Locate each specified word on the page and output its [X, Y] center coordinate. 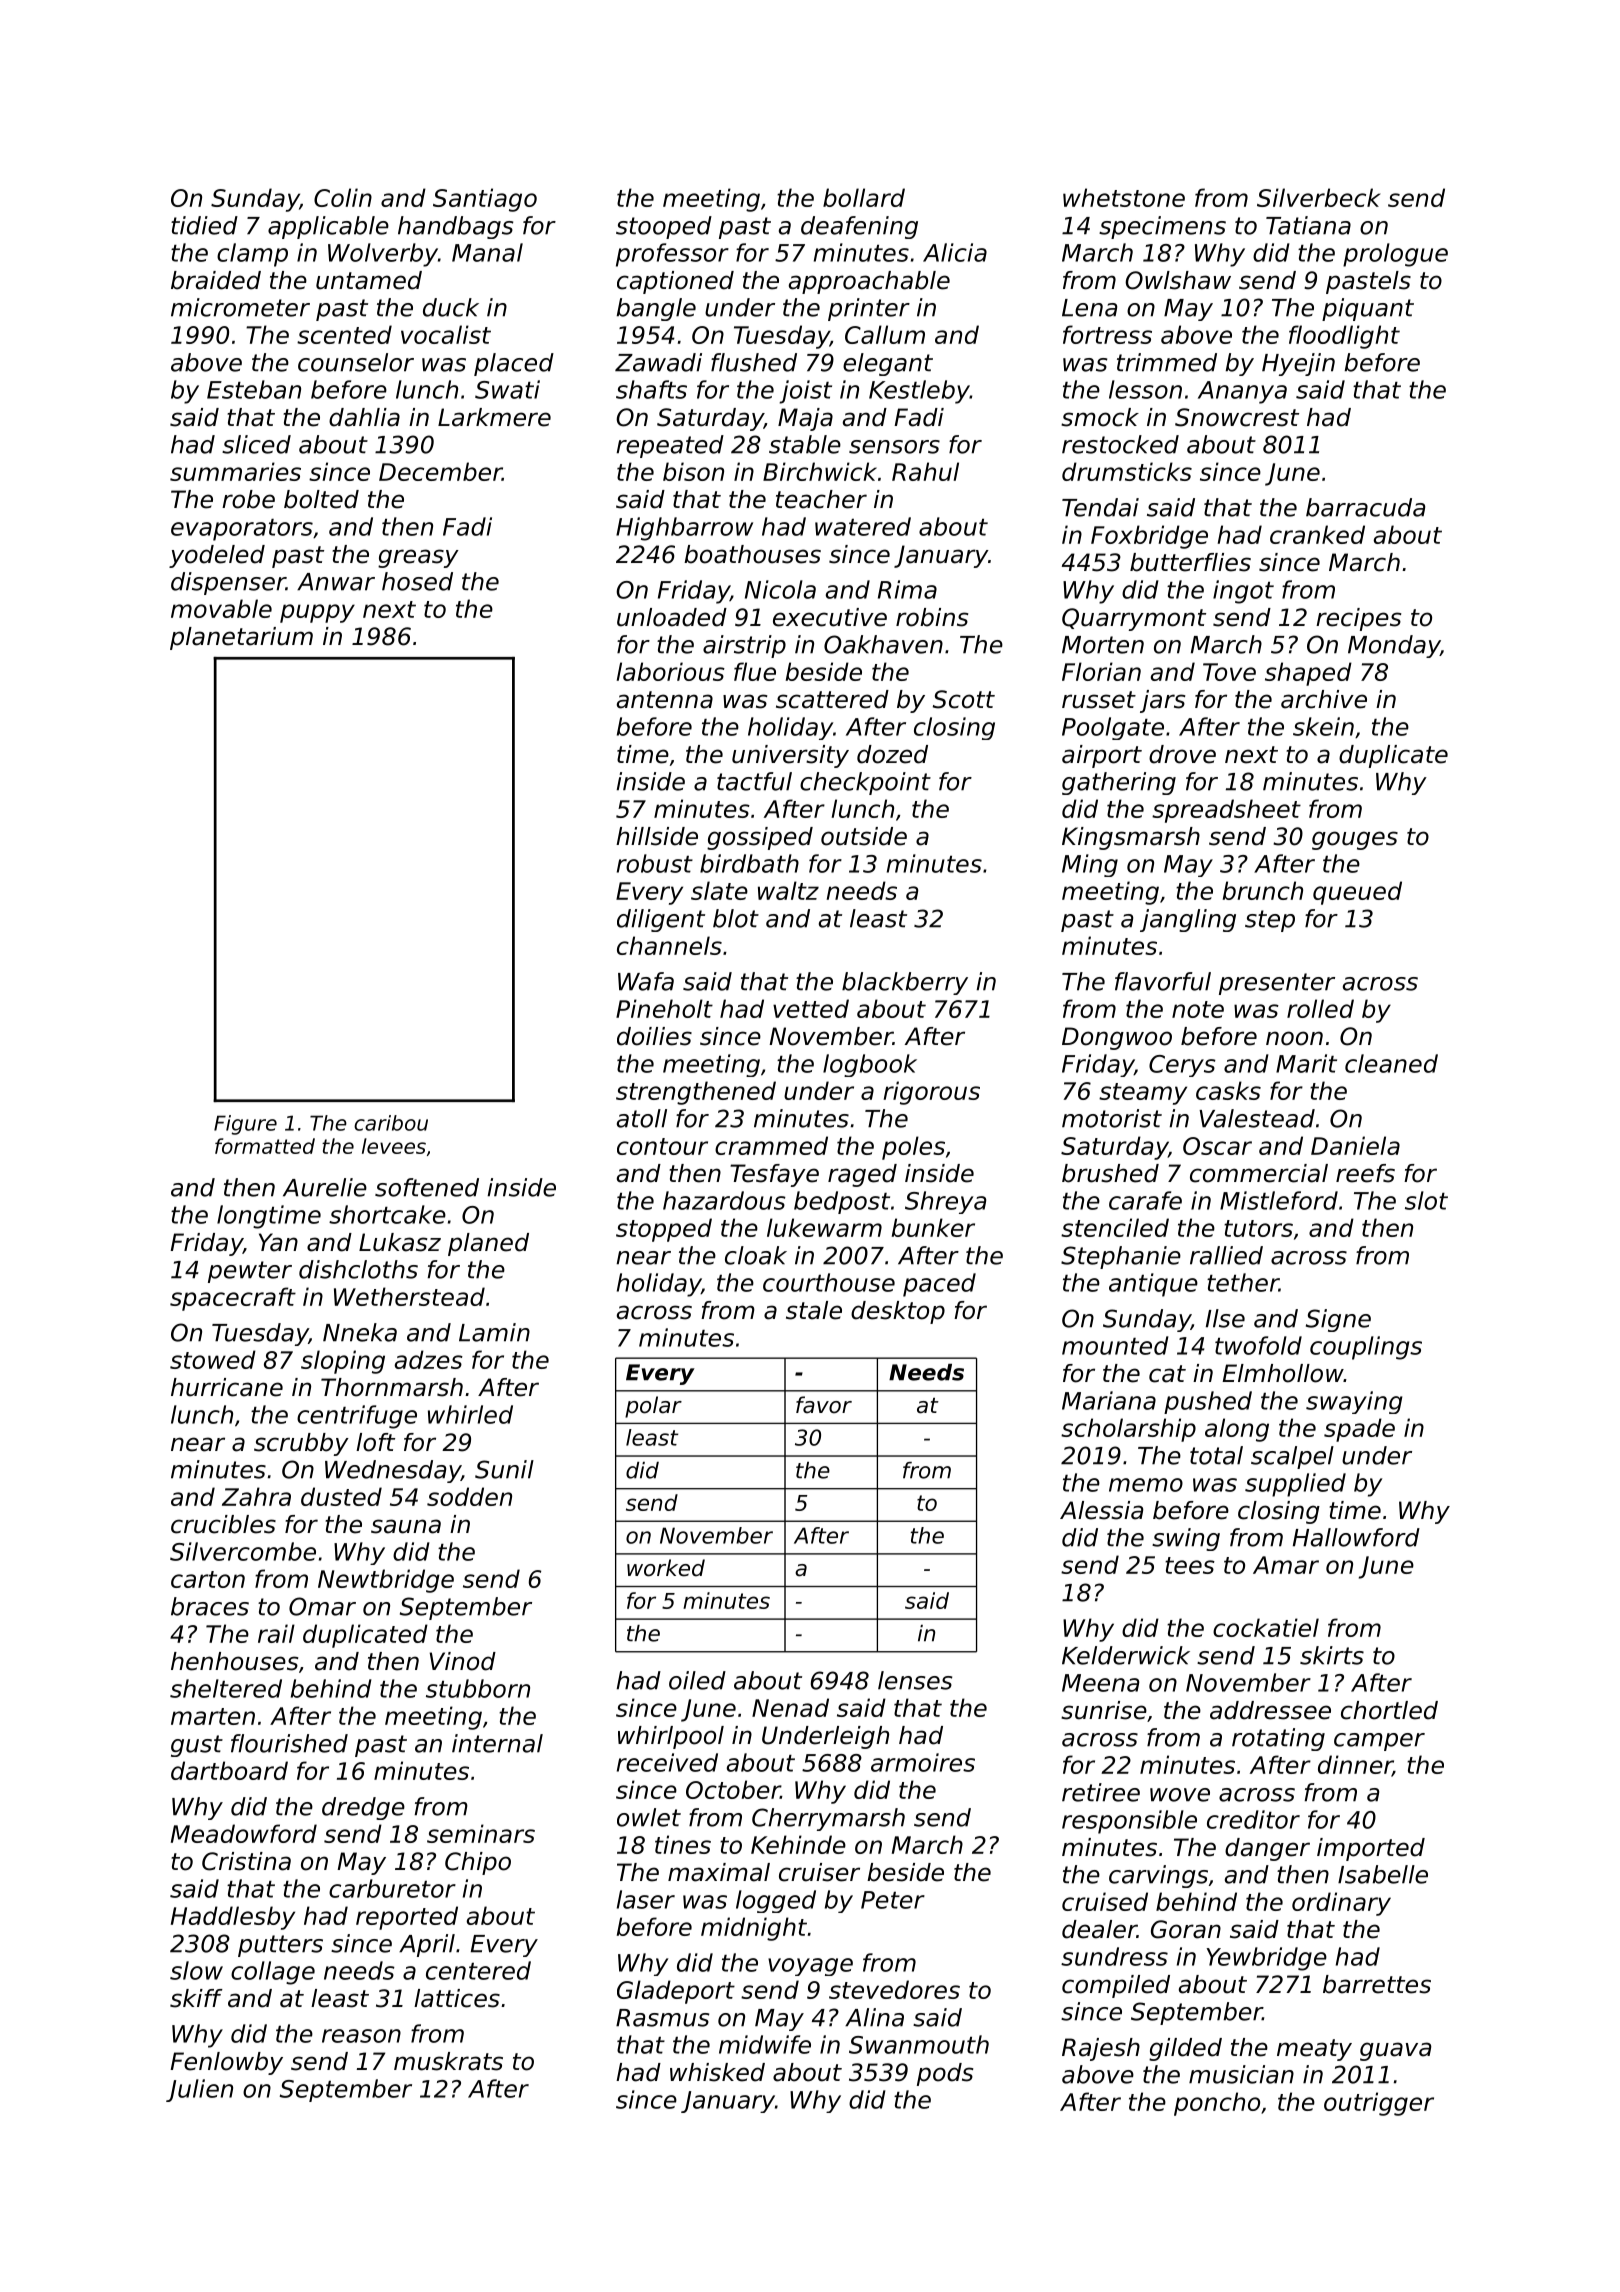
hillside [657, 836]
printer [869, 309]
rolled [1320, 1008]
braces [210, 1606]
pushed [1208, 1402]
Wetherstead [409, 1296]
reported [407, 1918]
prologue [1395, 255]
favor [824, 1405]
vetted [811, 1008]
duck [451, 307]
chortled [1389, 1710]
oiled [697, 1680]
